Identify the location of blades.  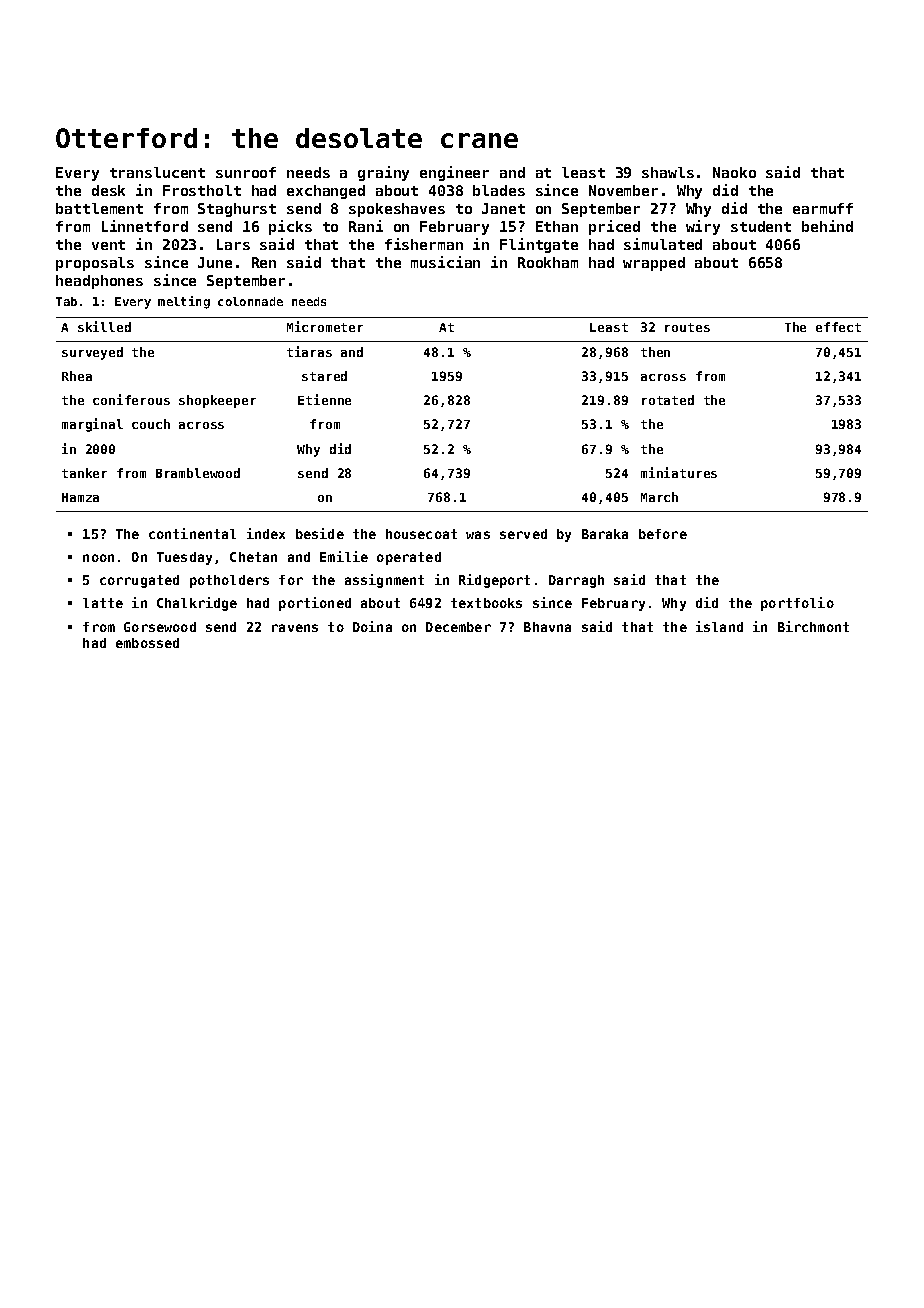
(499, 190).
